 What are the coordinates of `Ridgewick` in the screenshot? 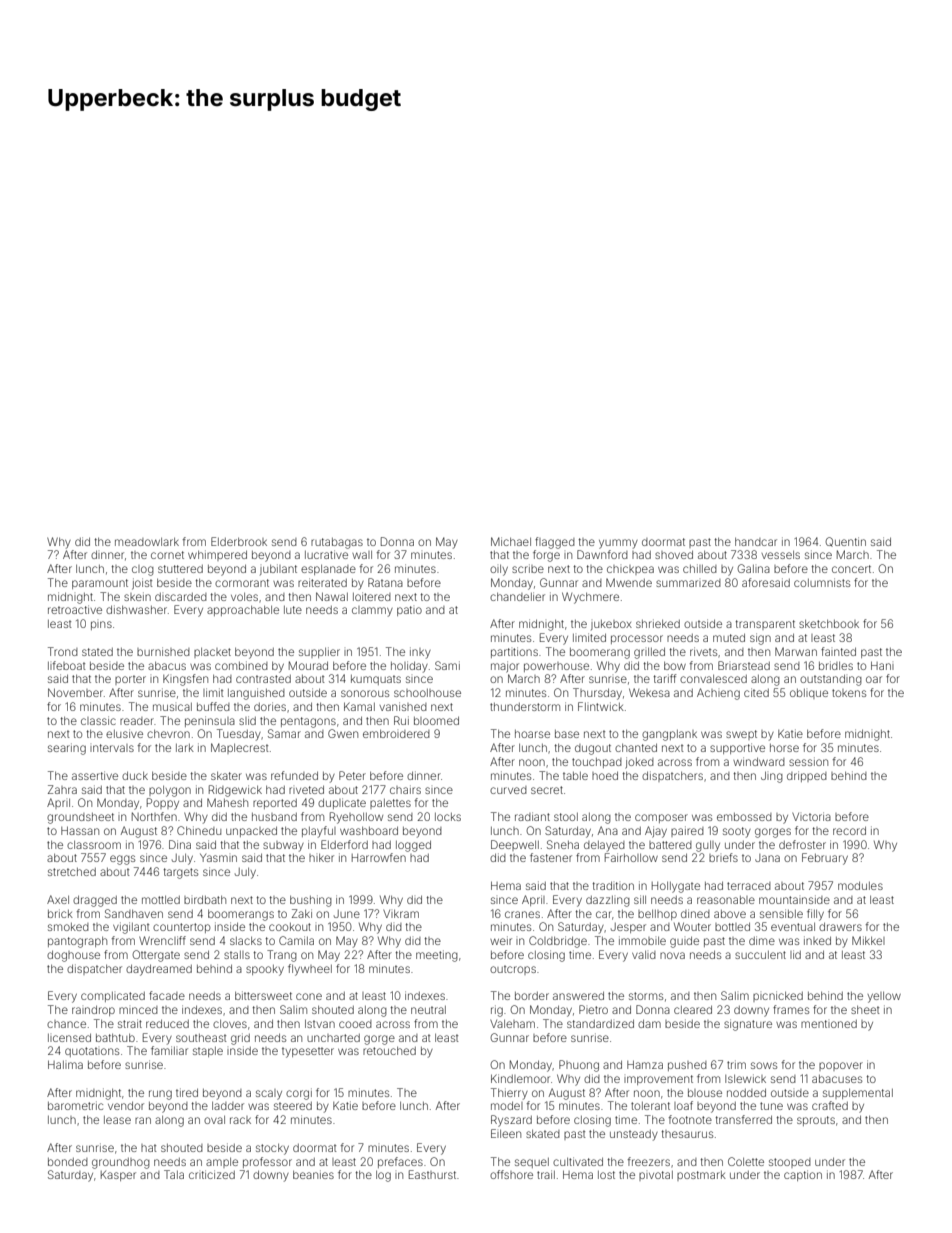 It's located at (235, 791).
